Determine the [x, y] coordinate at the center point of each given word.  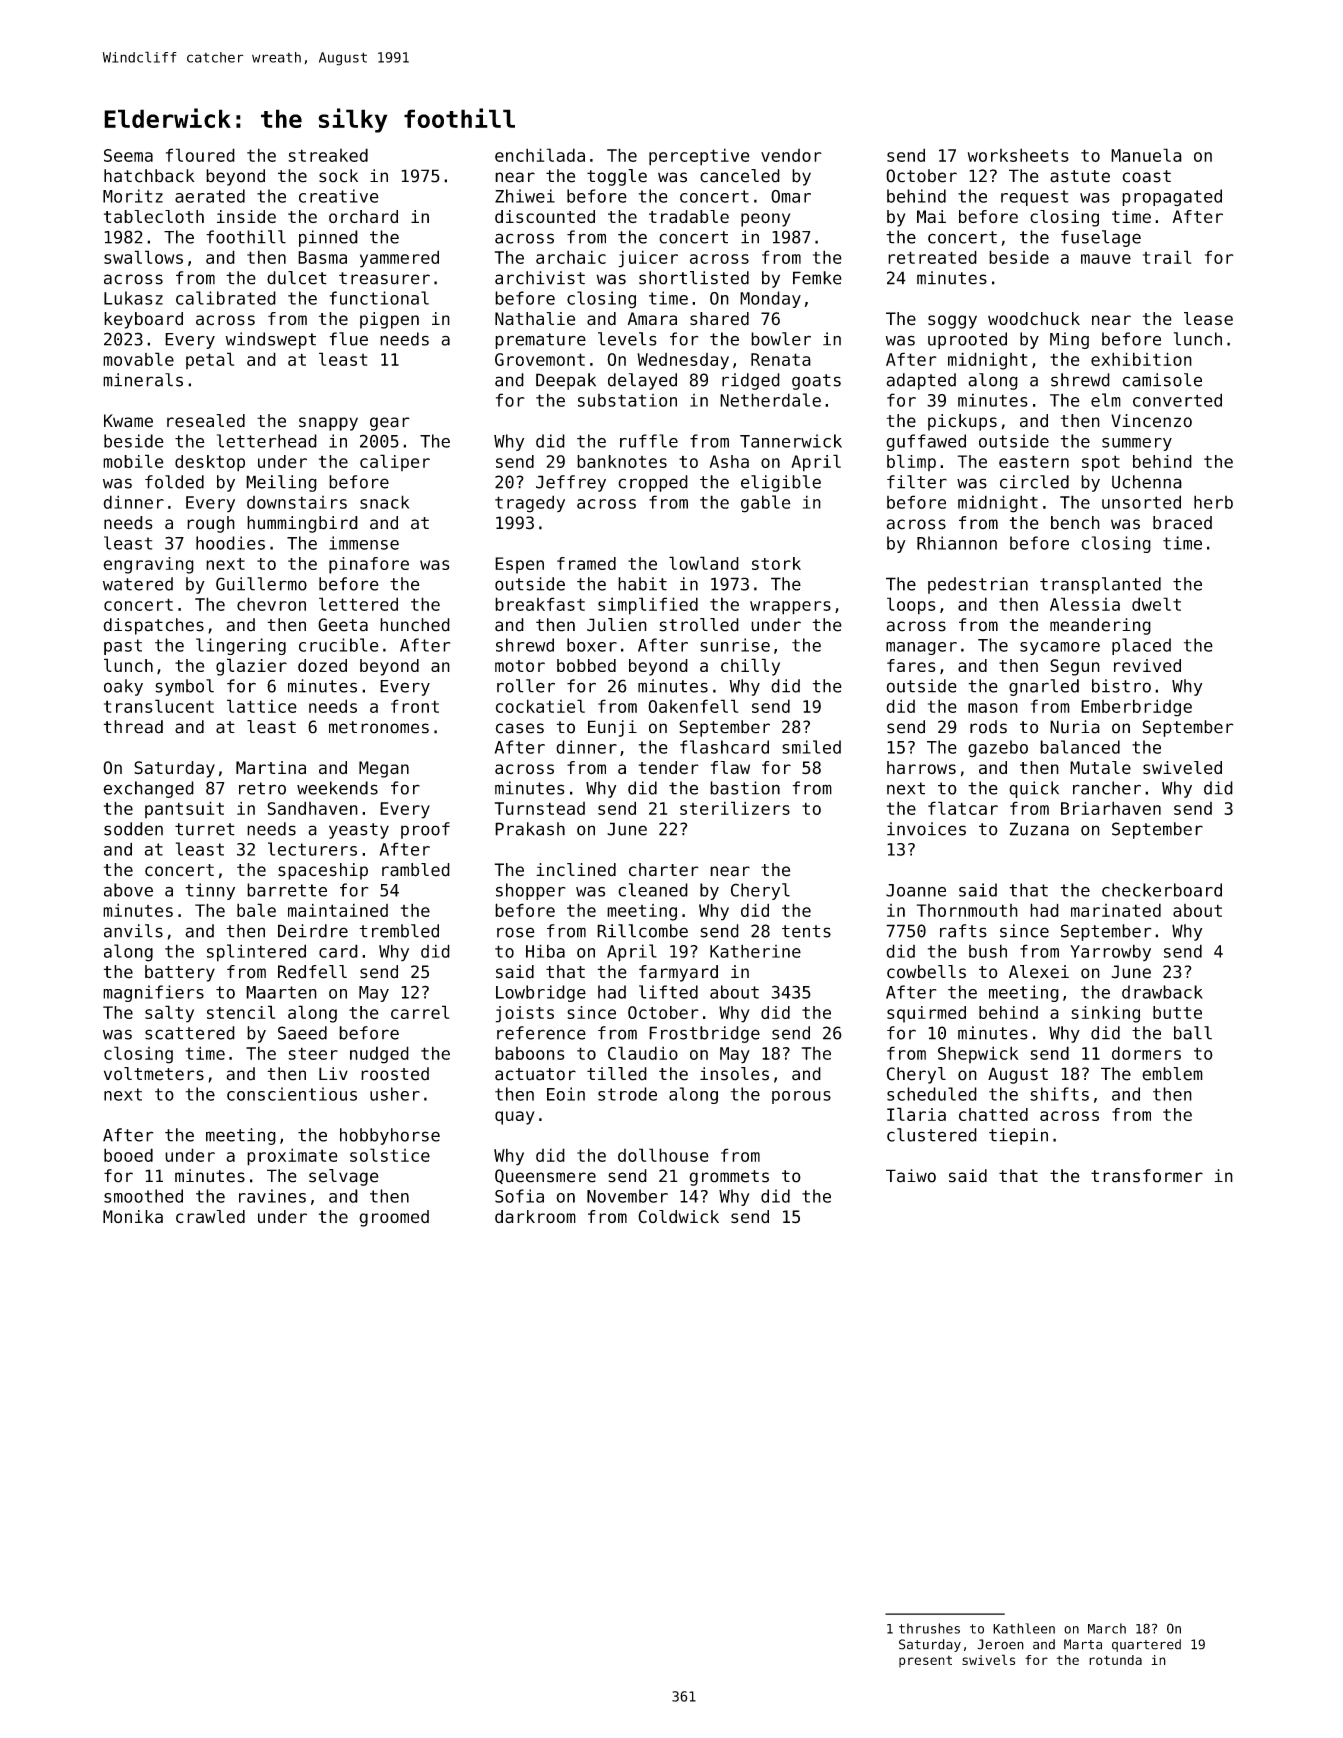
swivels [988, 1659]
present [925, 1662]
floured [200, 155]
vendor [791, 155]
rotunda [1115, 1660]
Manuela [1146, 155]
